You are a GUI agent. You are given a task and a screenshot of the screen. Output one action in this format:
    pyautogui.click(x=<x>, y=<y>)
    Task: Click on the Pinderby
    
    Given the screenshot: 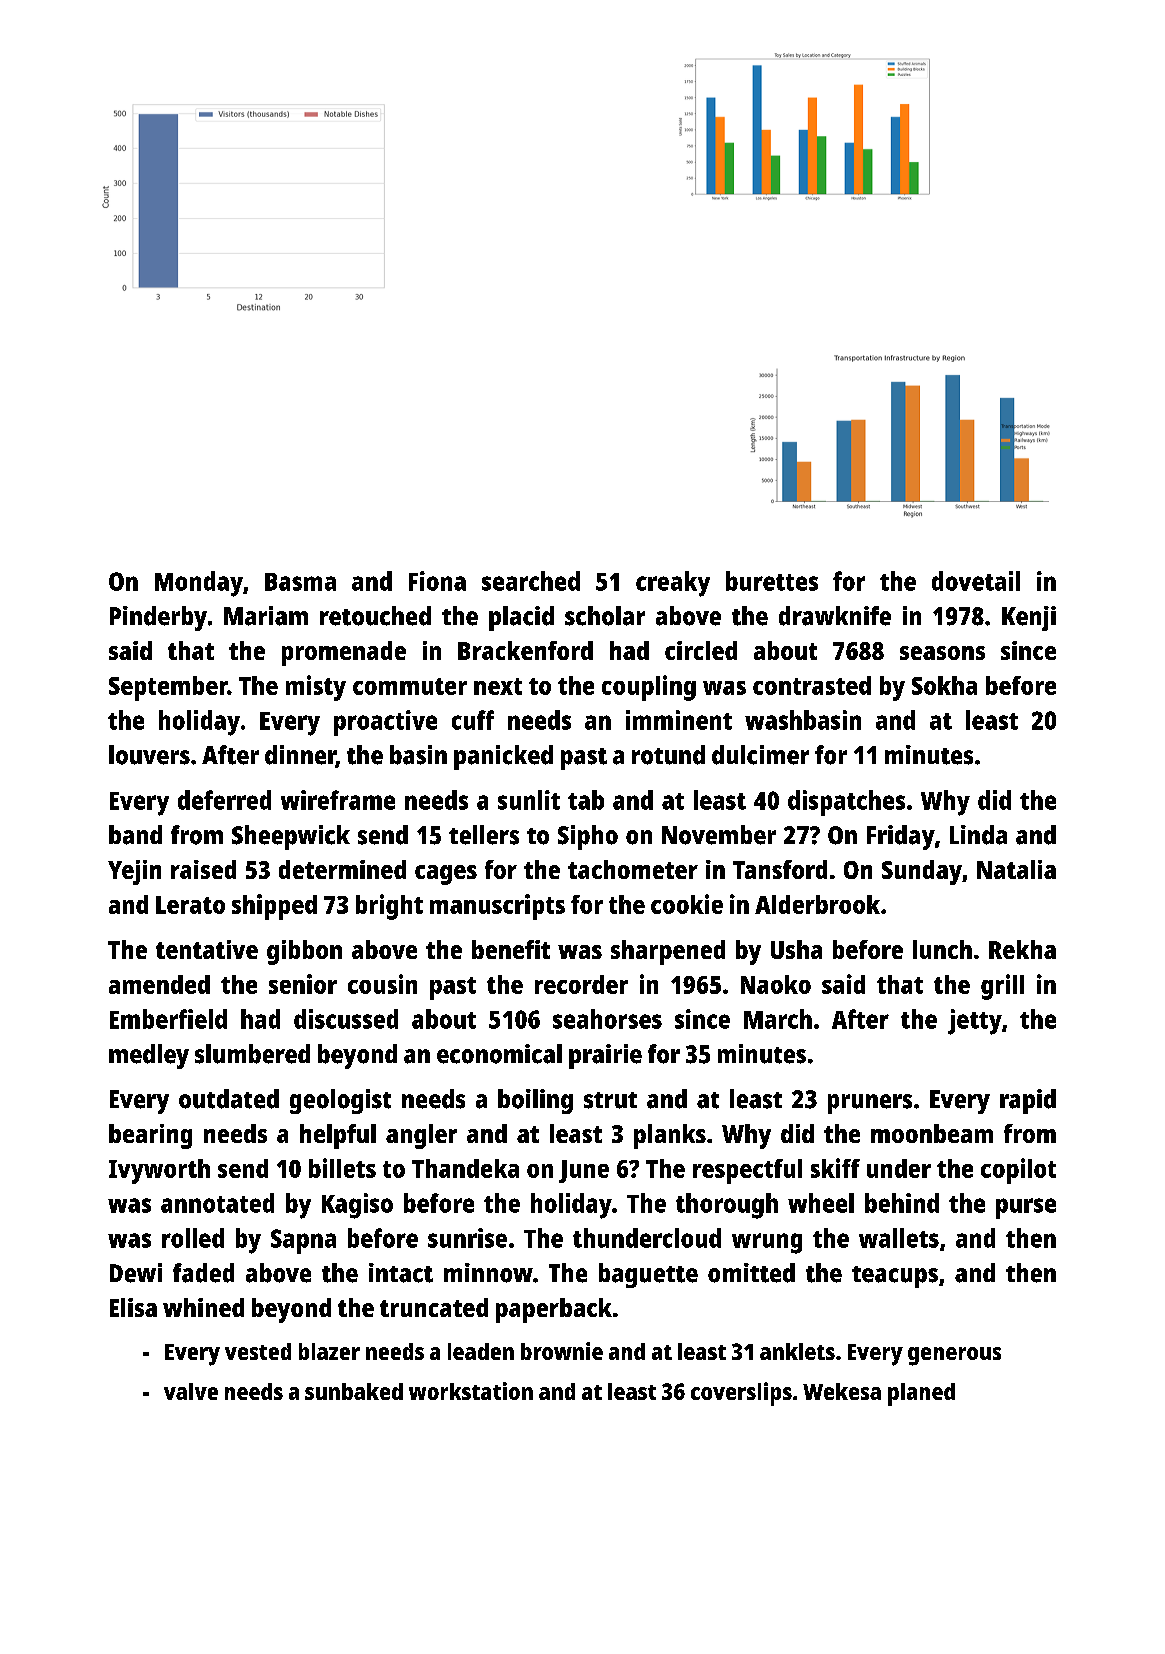 What is the action you would take?
    pyautogui.click(x=158, y=618)
